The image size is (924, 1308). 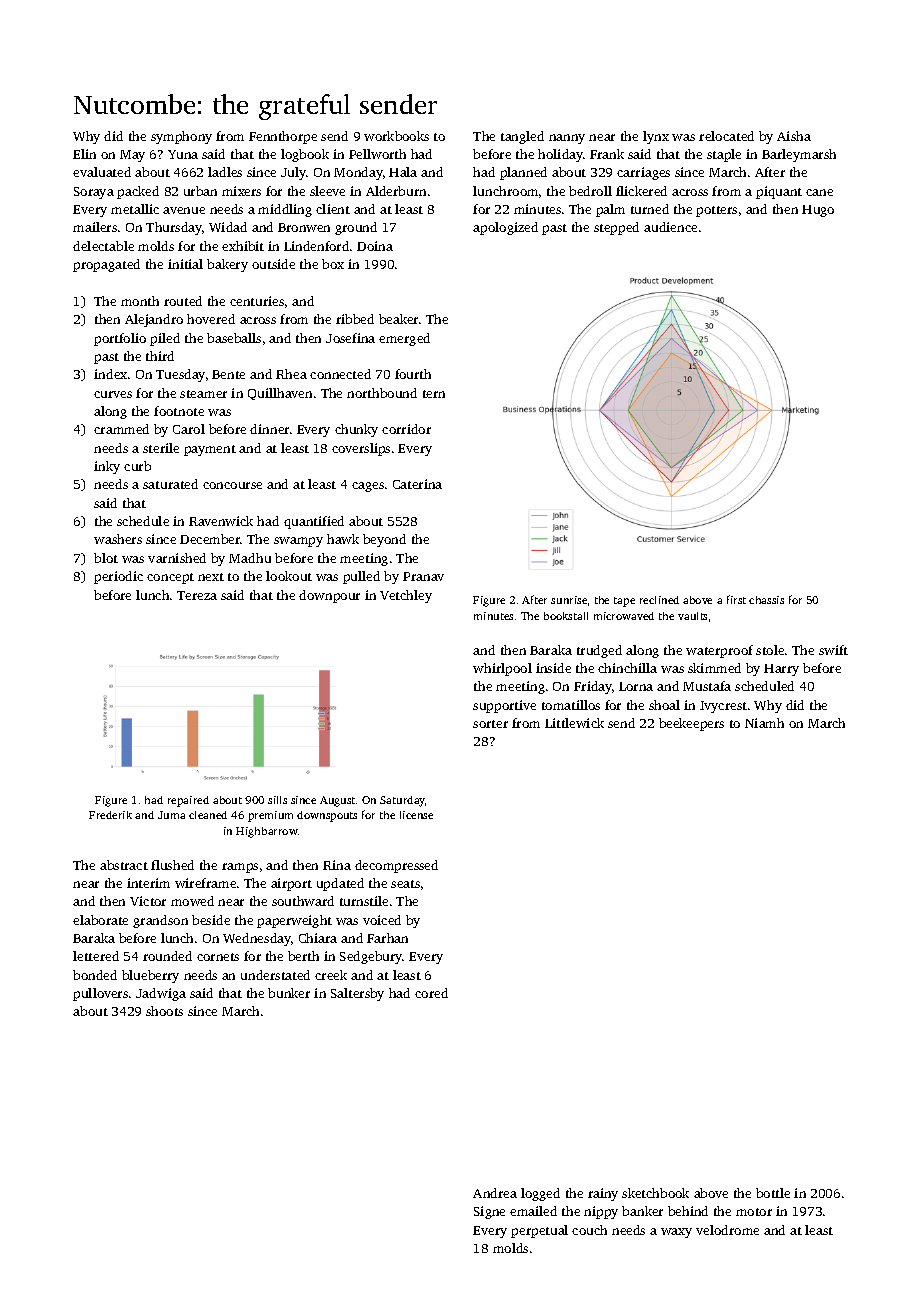 What do you see at coordinates (375, 246) in the page?
I see `Doina` at bounding box center [375, 246].
